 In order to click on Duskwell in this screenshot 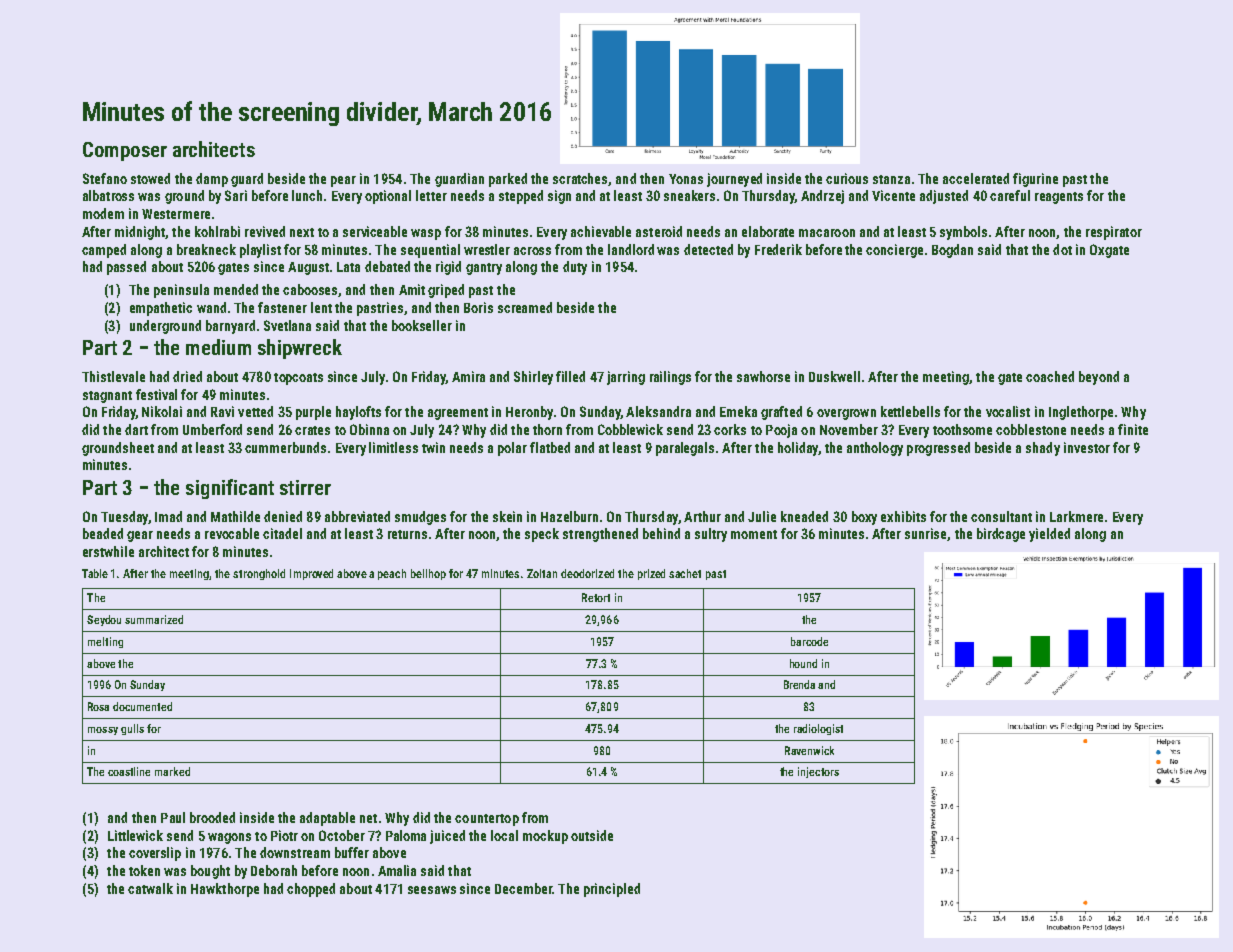, I will do `click(834, 376)`.
